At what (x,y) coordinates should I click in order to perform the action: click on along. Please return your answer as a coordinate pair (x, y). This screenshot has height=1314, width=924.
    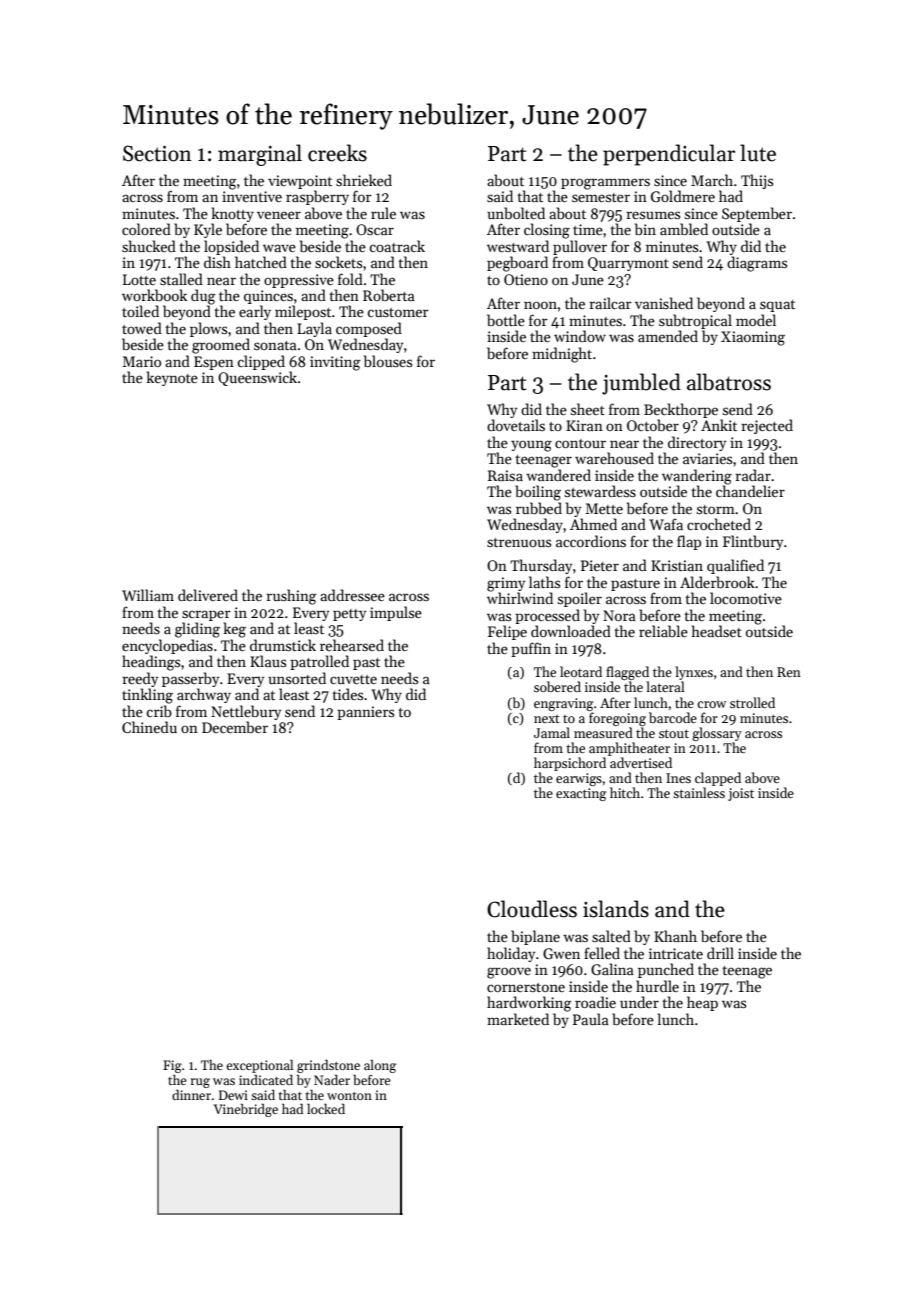
    Looking at the image, I should click on (380, 1066).
